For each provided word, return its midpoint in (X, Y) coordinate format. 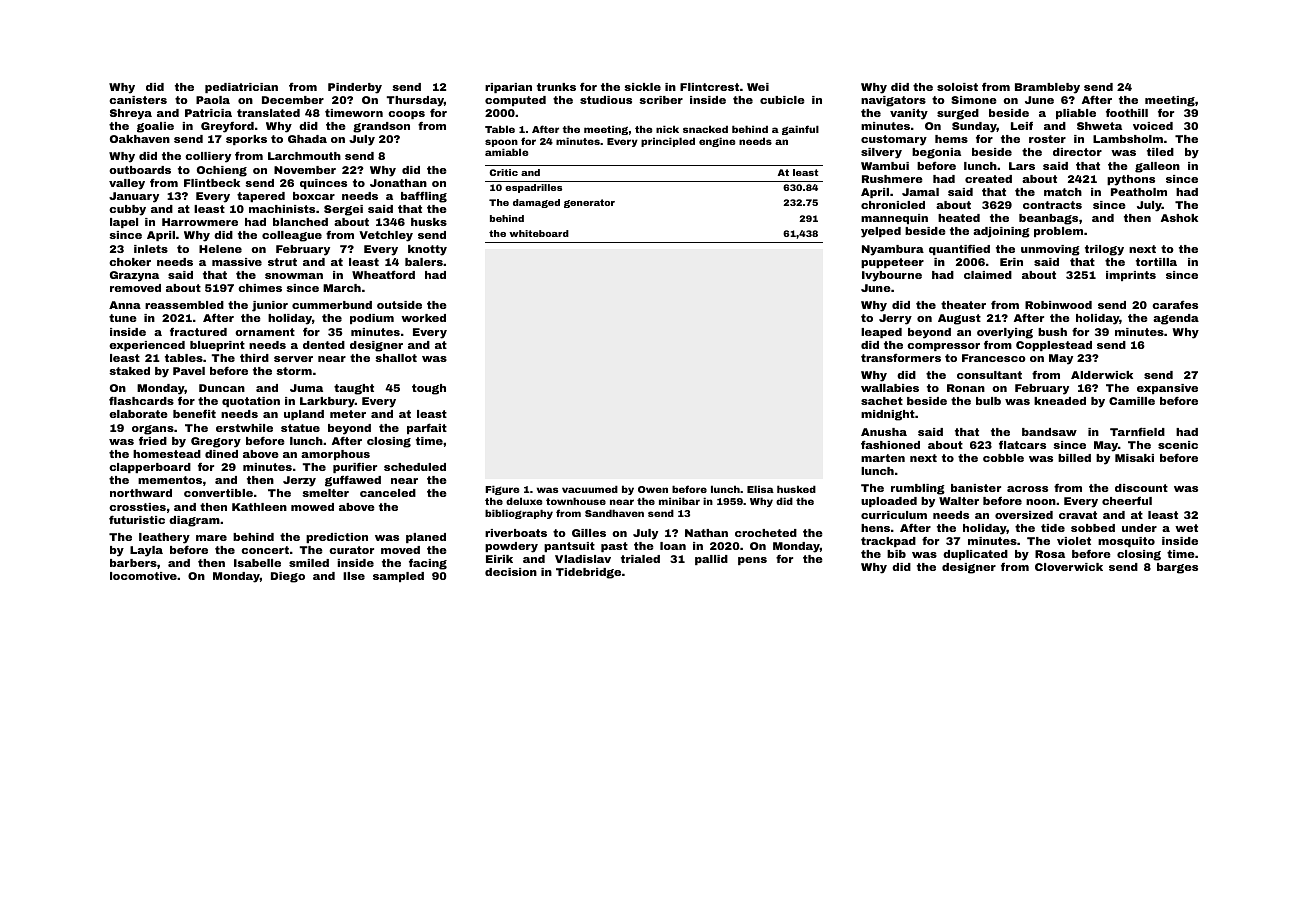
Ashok (1179, 218)
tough (429, 389)
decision (511, 572)
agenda (1176, 319)
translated (268, 113)
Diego (288, 577)
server (293, 359)
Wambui (885, 166)
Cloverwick (1069, 567)
